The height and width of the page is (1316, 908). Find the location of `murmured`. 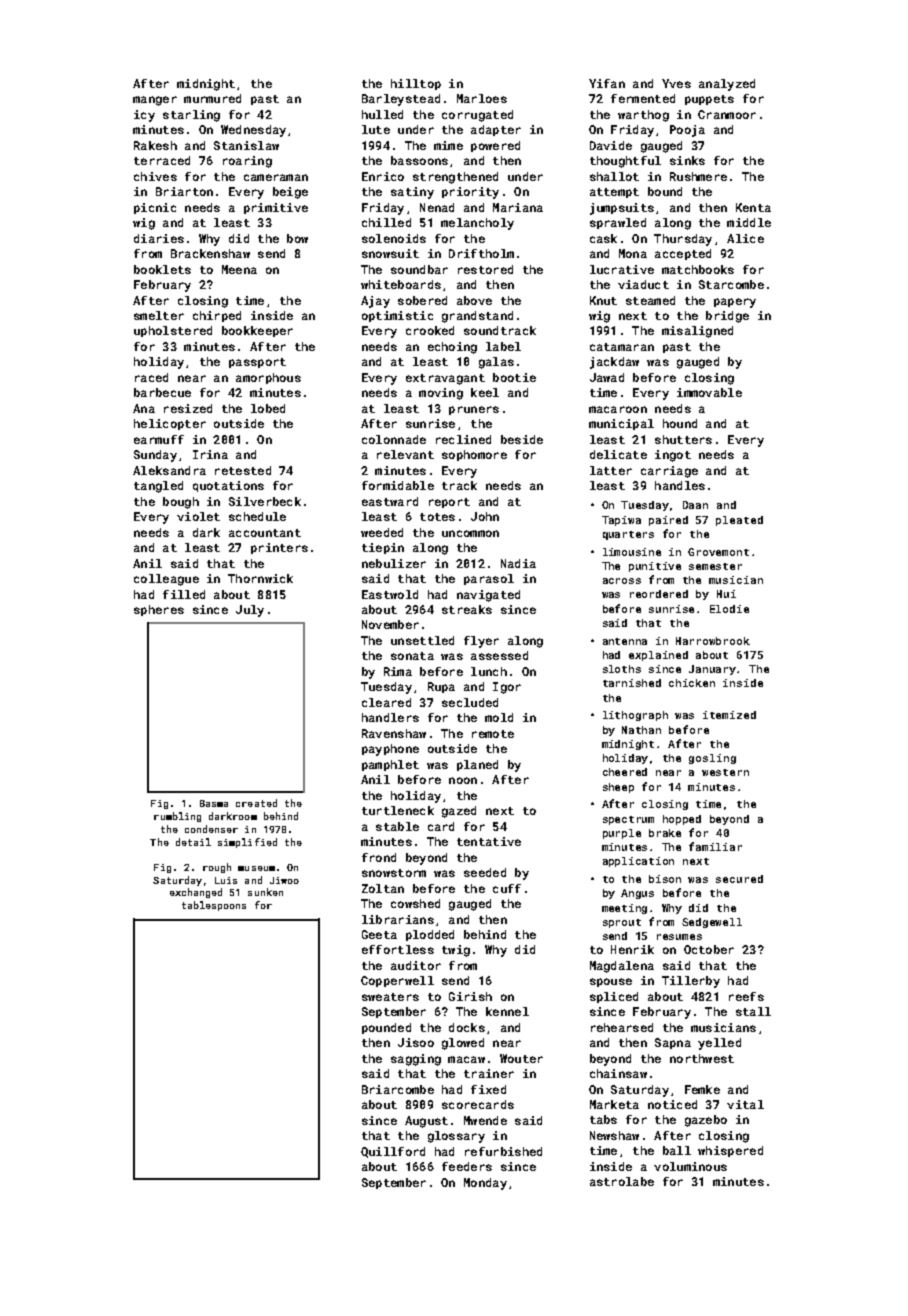

murmured is located at coordinates (212, 98).
